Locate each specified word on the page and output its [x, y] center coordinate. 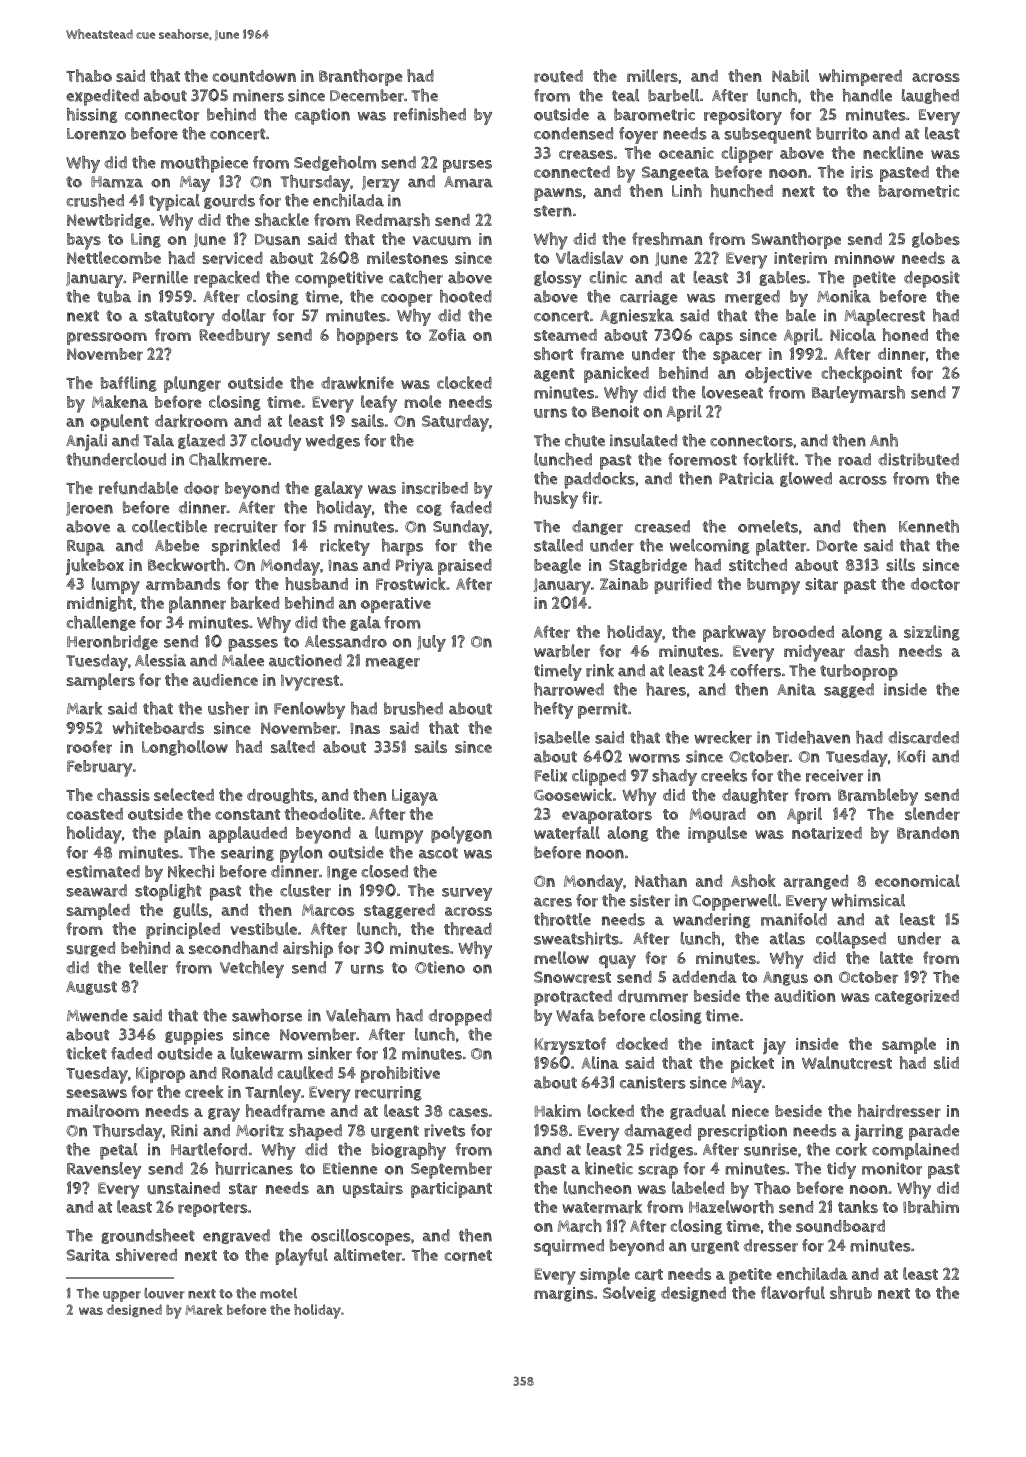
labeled [698, 1187]
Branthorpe [361, 77]
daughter [755, 796]
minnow [865, 258]
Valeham [358, 1015]
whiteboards [158, 728]
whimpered [860, 77]
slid [946, 1062]
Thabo [89, 75]
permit [602, 710]
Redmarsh [393, 220]
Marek [204, 1309]
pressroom [107, 338]
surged [90, 949]
